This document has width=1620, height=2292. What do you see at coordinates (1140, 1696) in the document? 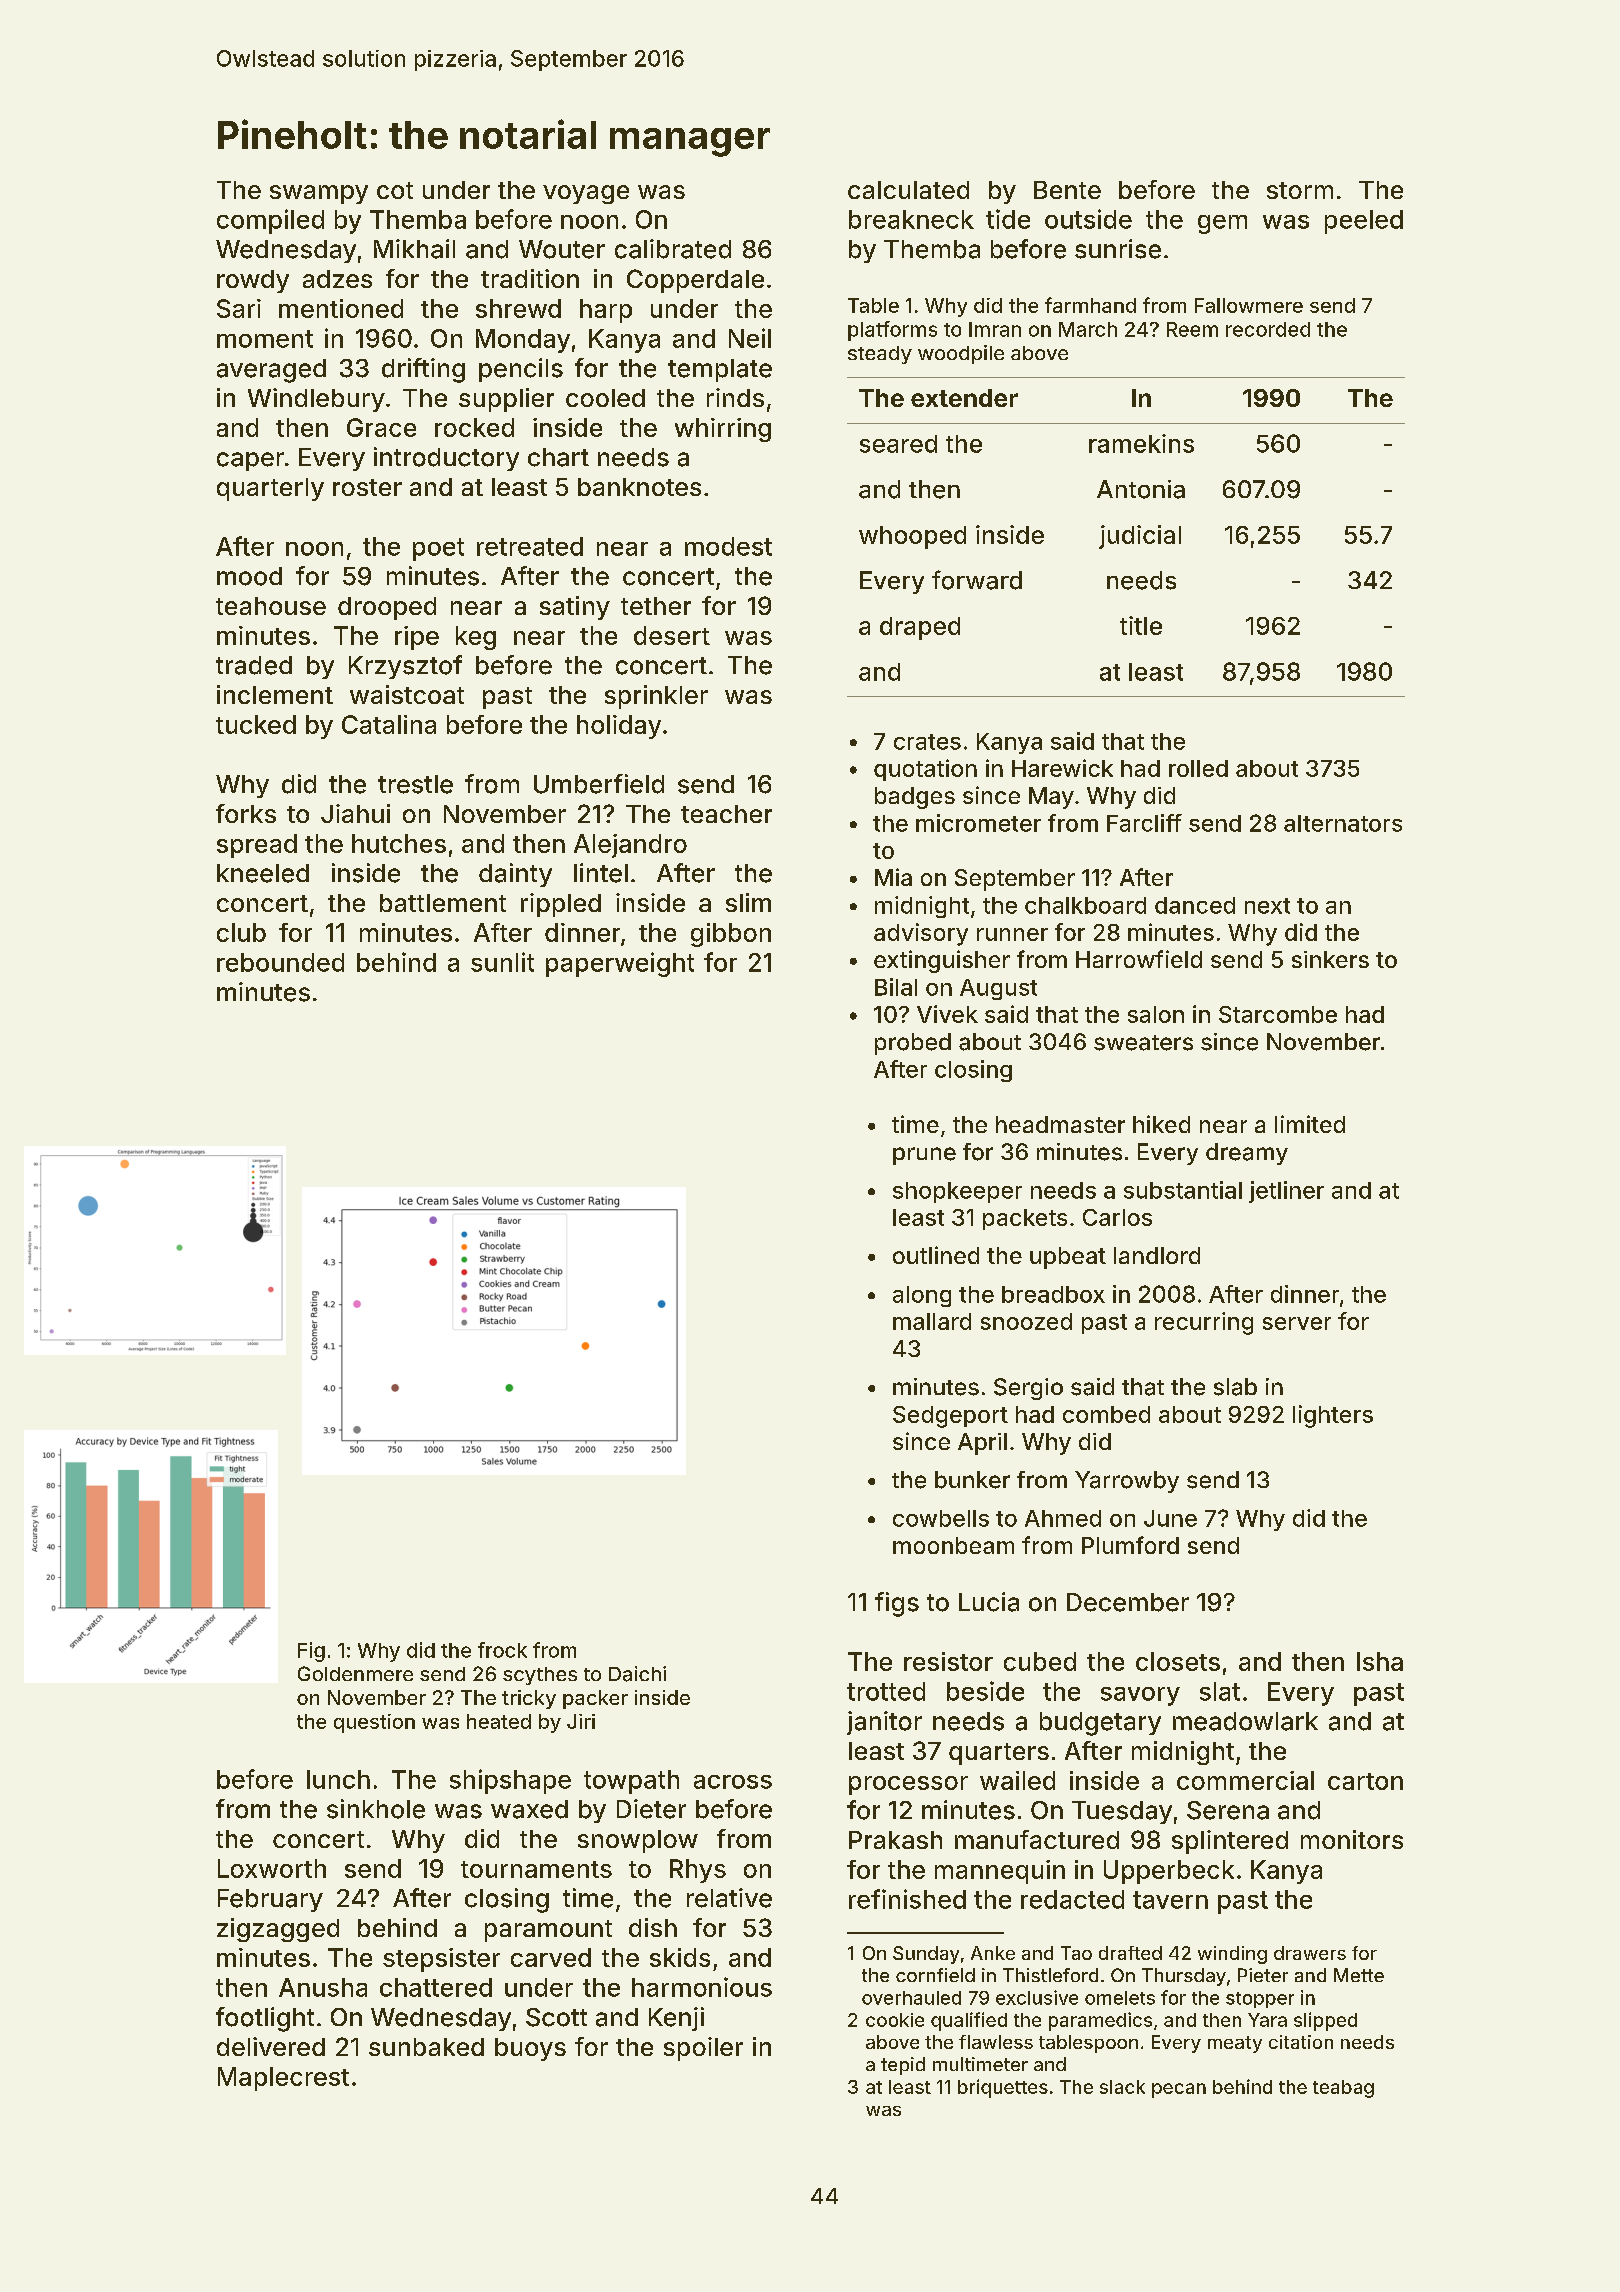
I see `savory` at bounding box center [1140, 1696].
